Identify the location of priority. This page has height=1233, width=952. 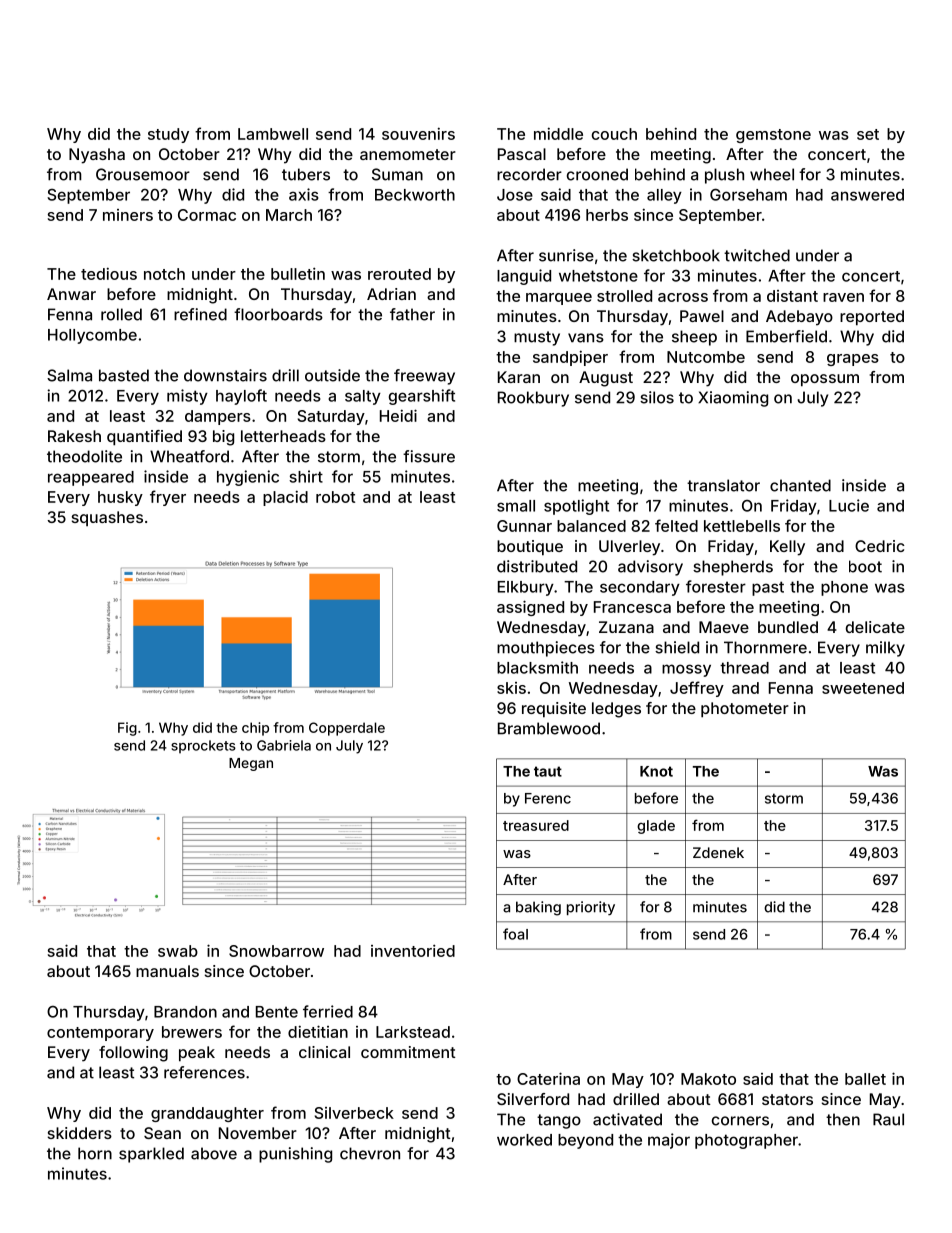
(591, 908).
